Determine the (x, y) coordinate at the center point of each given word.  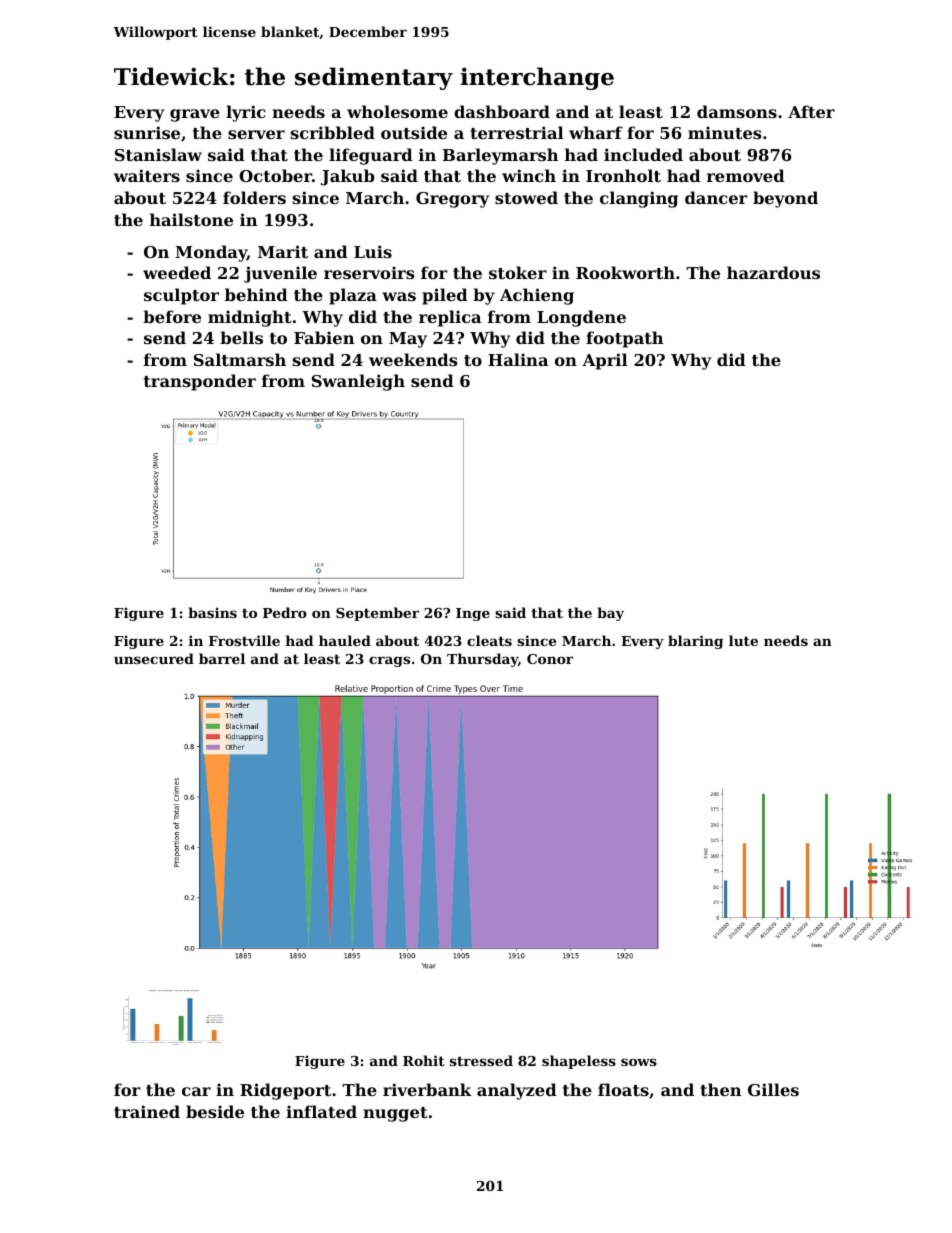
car (196, 1091)
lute (743, 640)
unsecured (154, 658)
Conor (550, 659)
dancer (716, 197)
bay (610, 614)
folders (254, 197)
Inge (473, 614)
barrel (222, 658)
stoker (518, 272)
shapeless (579, 1062)
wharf (596, 132)
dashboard (502, 111)
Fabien (324, 337)
